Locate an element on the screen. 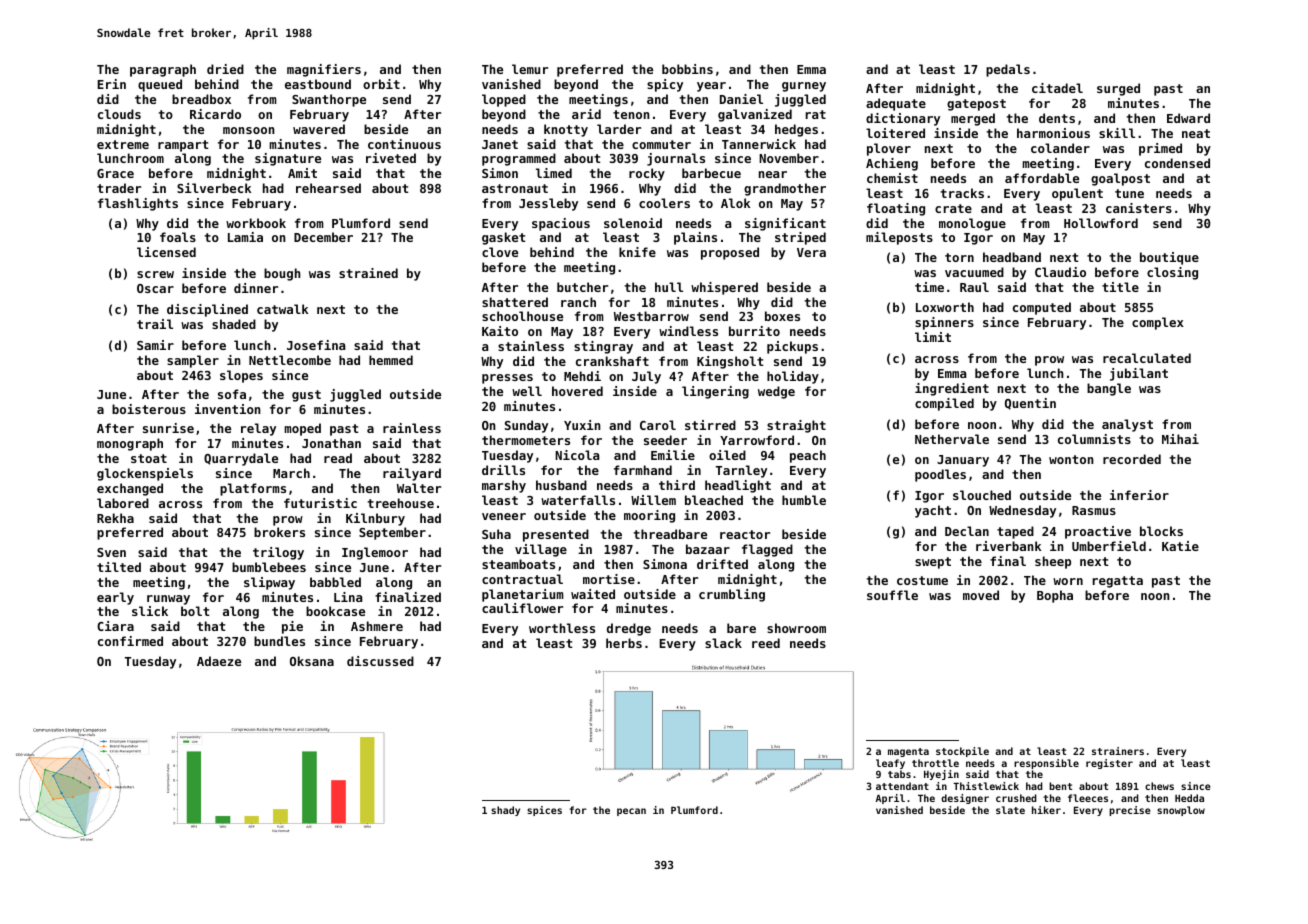 This screenshot has width=1308, height=924. pedals is located at coordinates (1008, 70).
